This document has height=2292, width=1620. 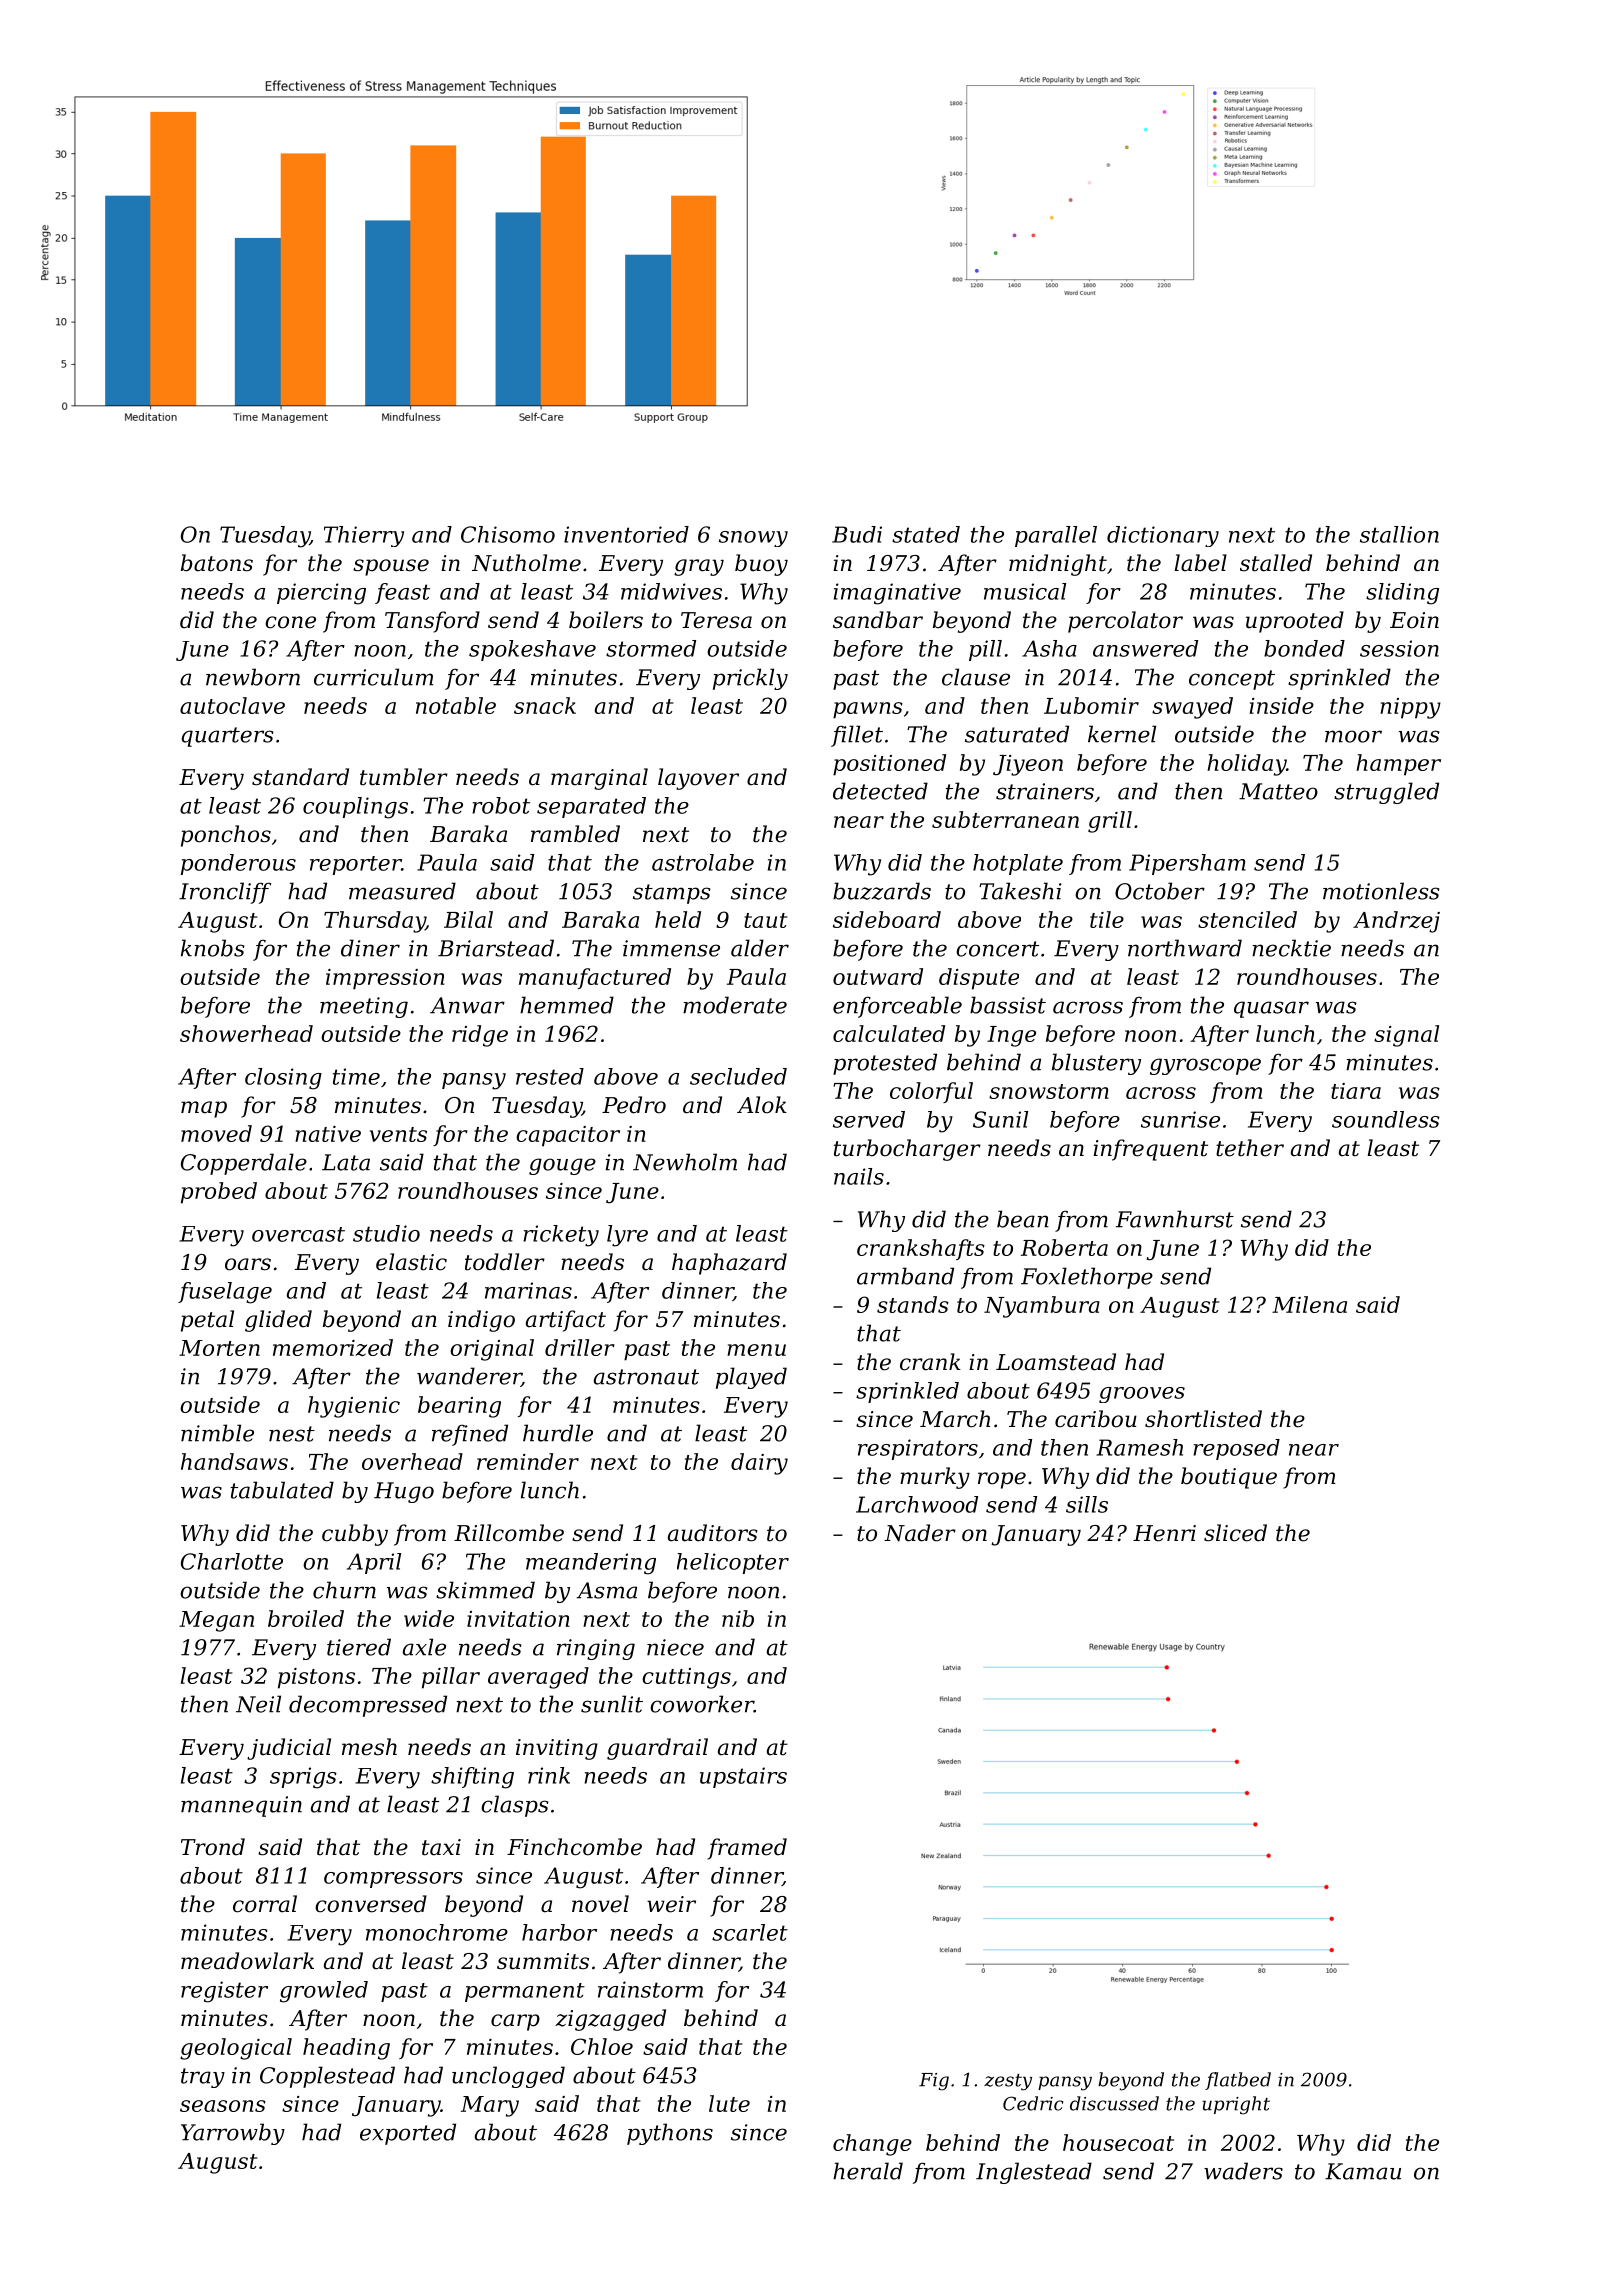 What do you see at coordinates (574, 1847) in the document?
I see `Finchcombe` at bounding box center [574, 1847].
